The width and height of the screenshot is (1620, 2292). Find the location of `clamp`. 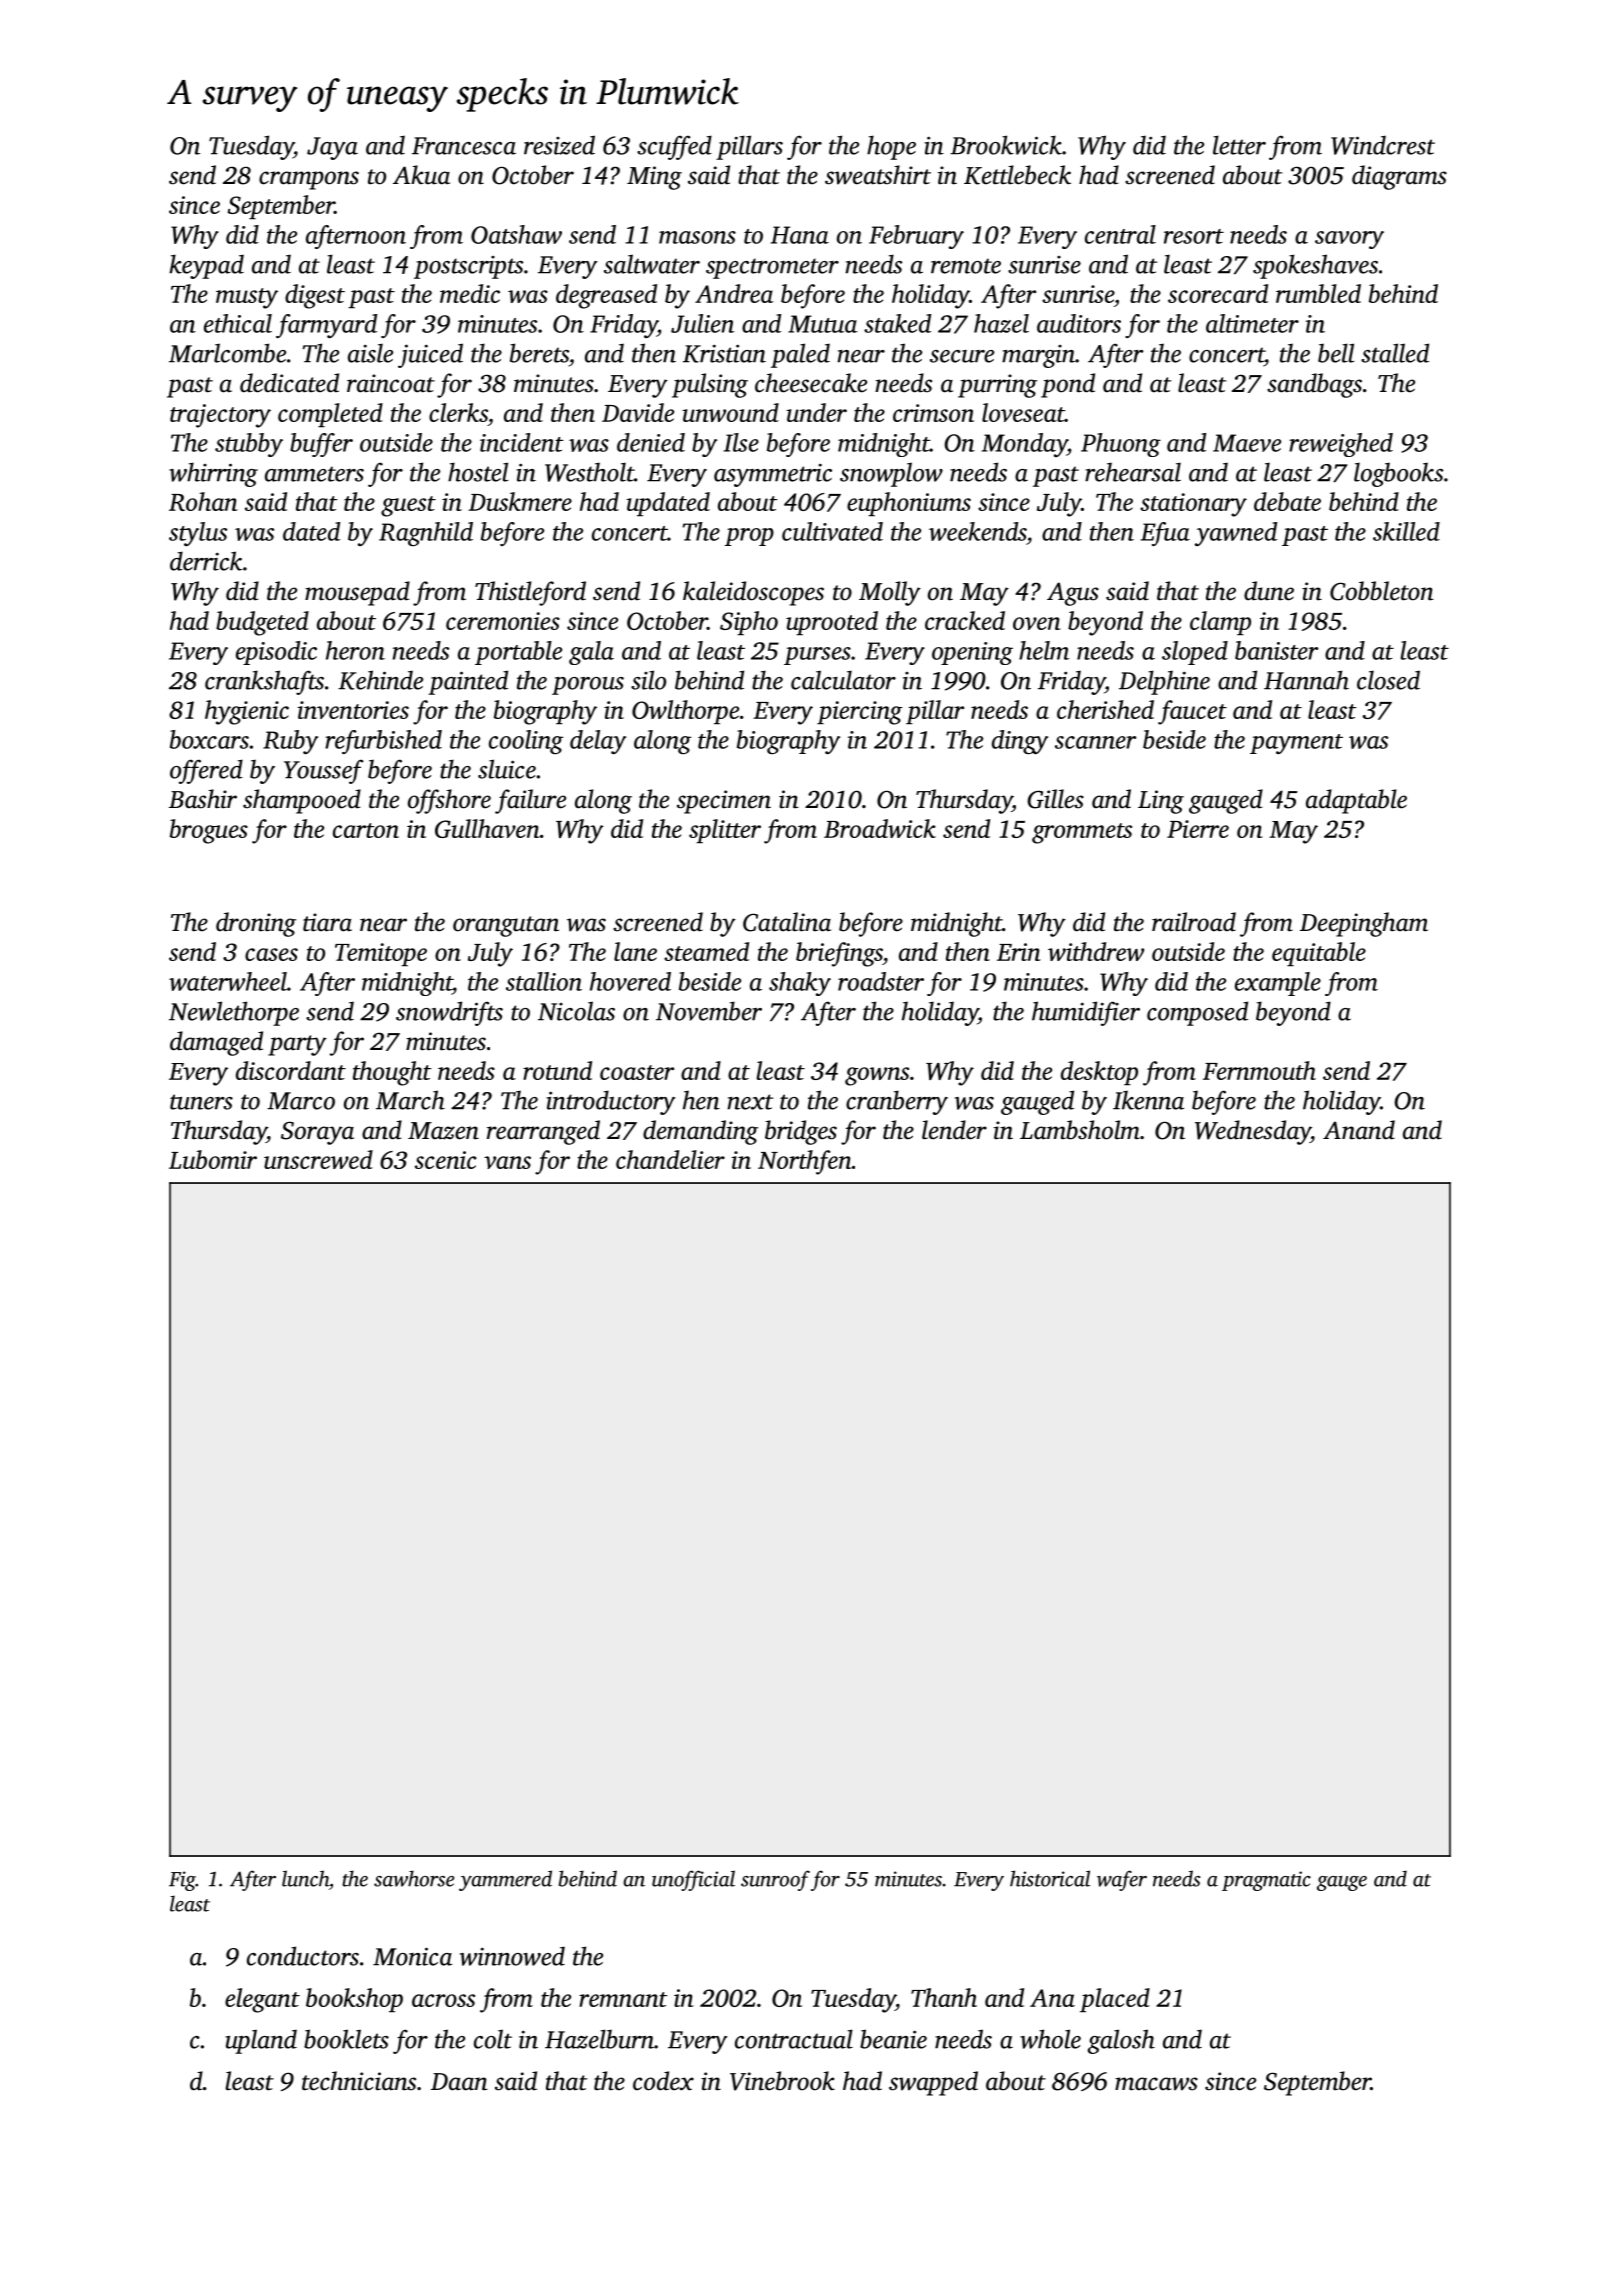

clamp is located at coordinates (1220, 623).
